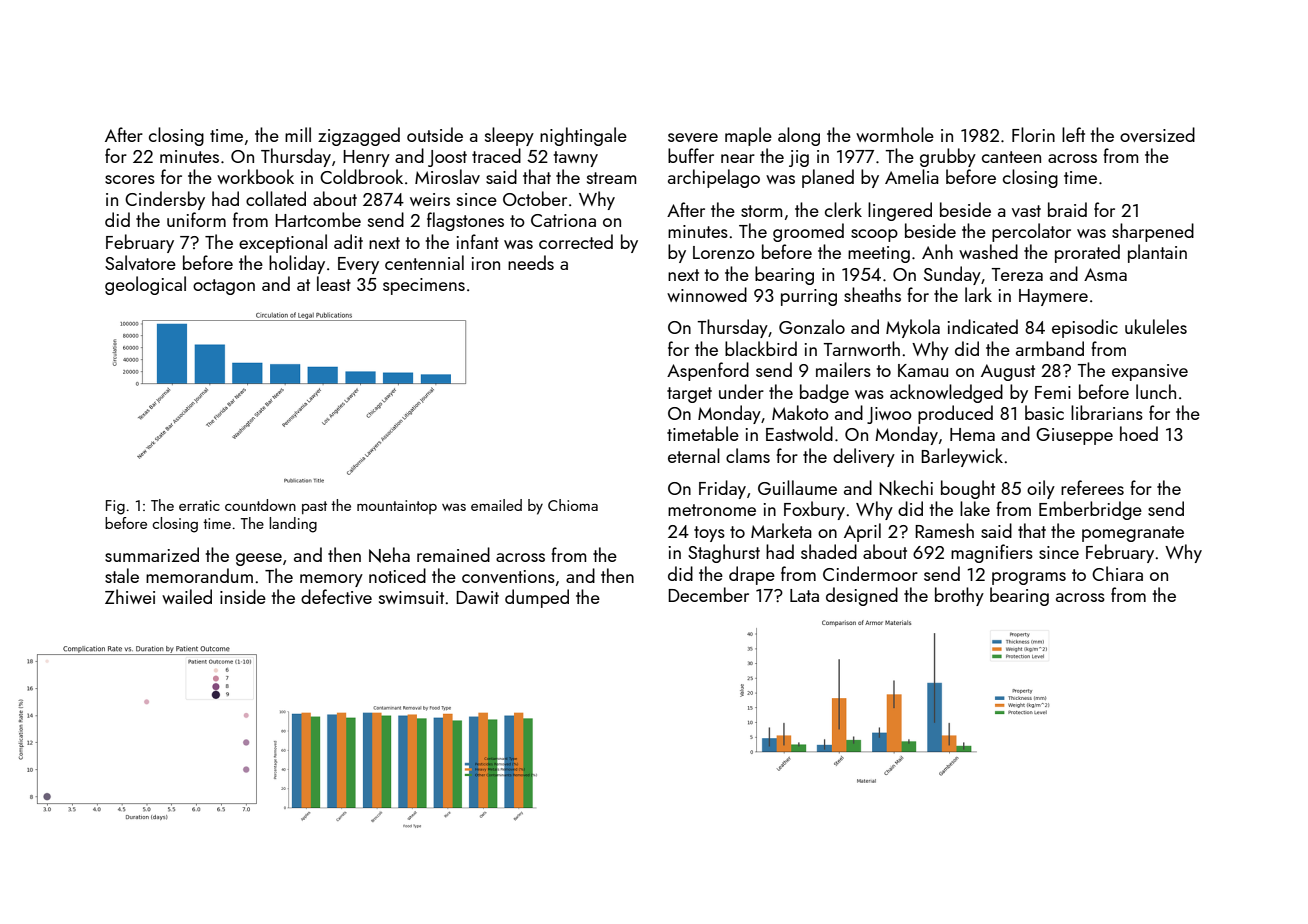  Describe the element at coordinates (397, 507) in the screenshot. I see `mountaintop` at that location.
